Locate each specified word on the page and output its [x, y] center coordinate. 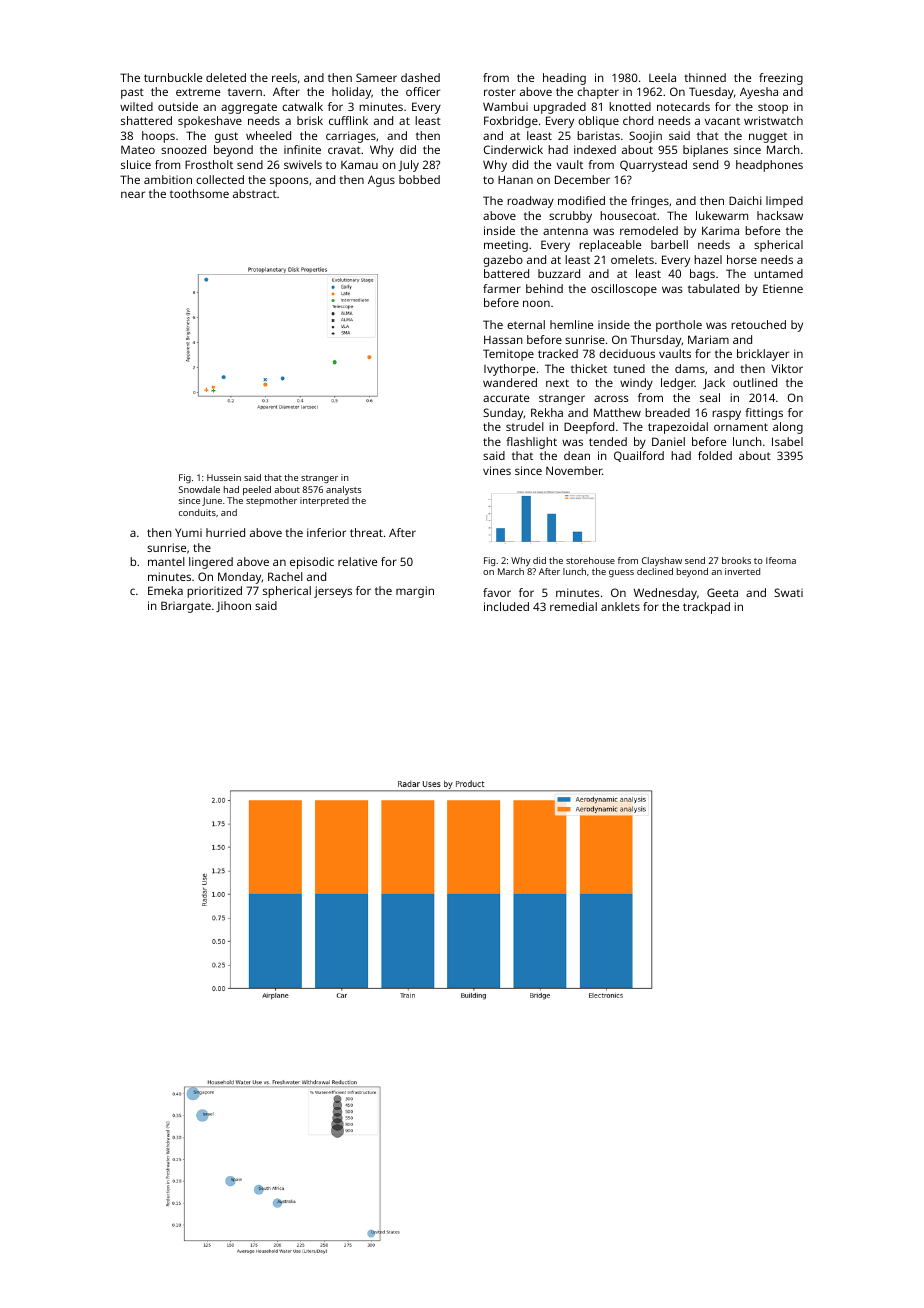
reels [284, 77]
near [133, 194]
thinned [705, 77]
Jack [714, 383]
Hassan [503, 339]
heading [564, 79]
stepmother [271, 501]
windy [636, 384]
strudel [525, 426]
